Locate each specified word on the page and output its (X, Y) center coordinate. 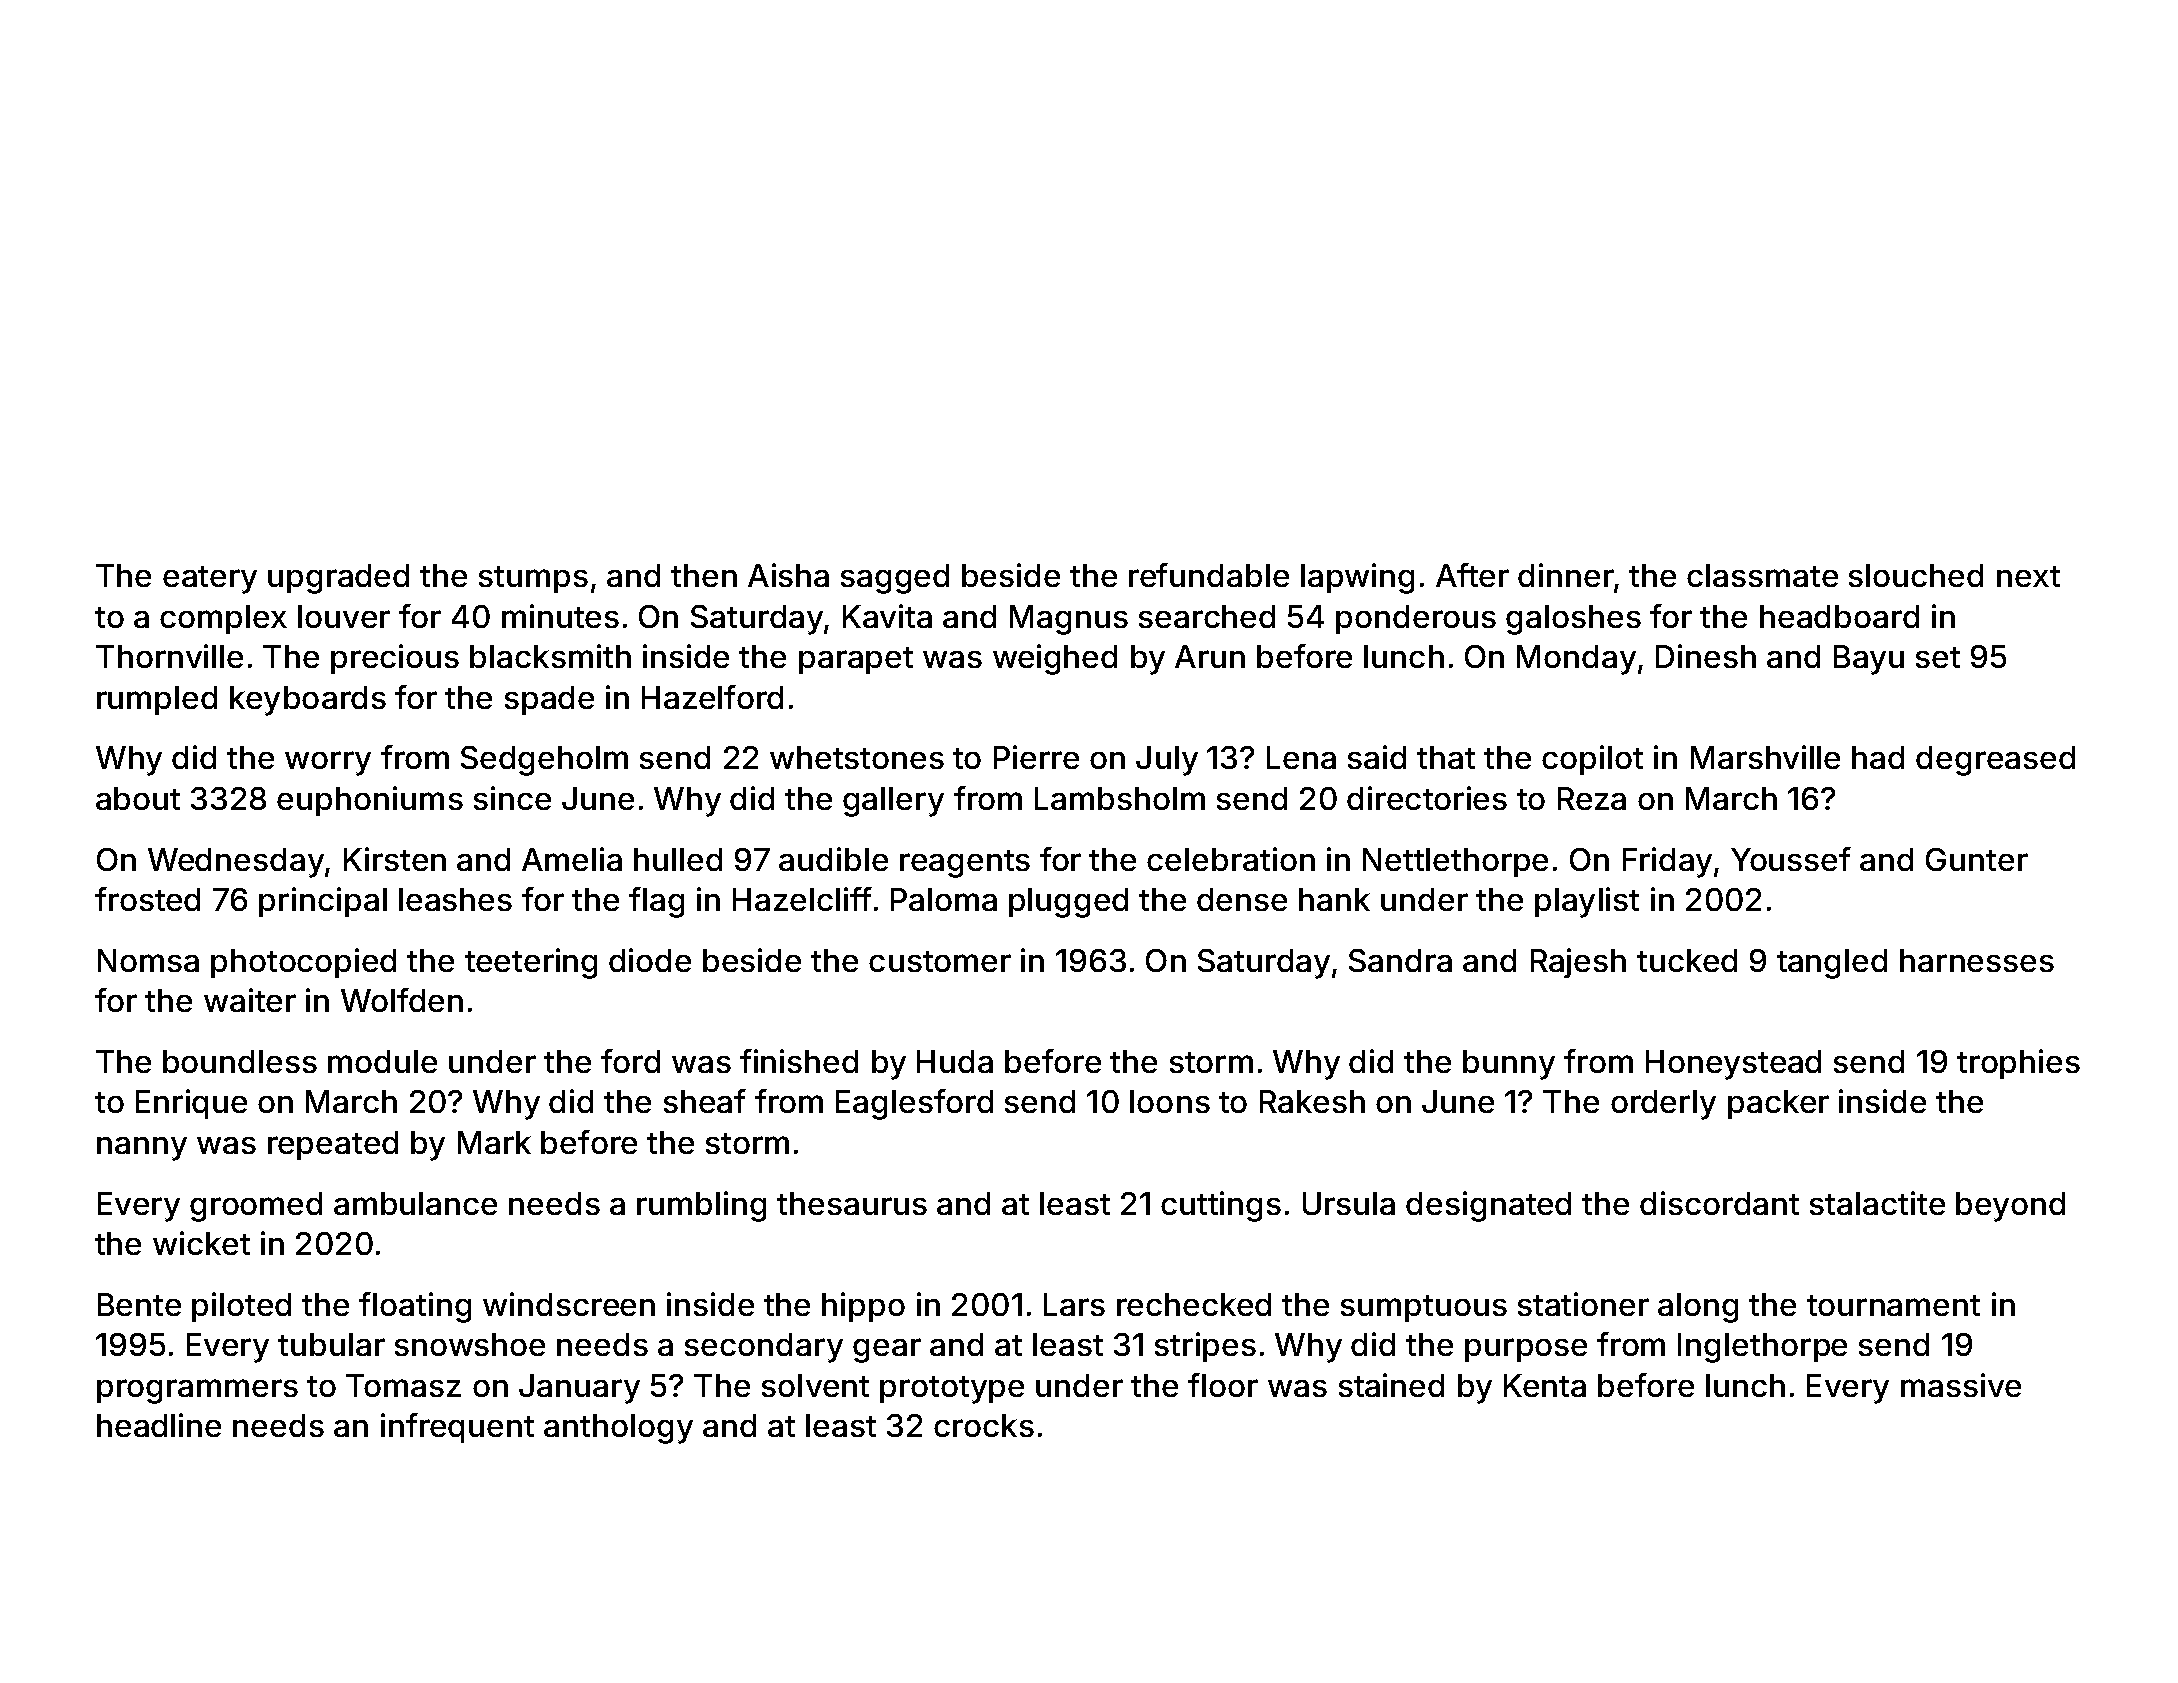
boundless (240, 1061)
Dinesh (1706, 656)
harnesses (1977, 960)
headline (159, 1425)
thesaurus (852, 1203)
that (1446, 757)
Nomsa (148, 960)
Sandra (1400, 960)
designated (1488, 1206)
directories (1427, 798)
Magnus (1069, 620)
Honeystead (1733, 1065)
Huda (955, 1061)
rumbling (701, 1206)
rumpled (157, 700)
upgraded (338, 579)
